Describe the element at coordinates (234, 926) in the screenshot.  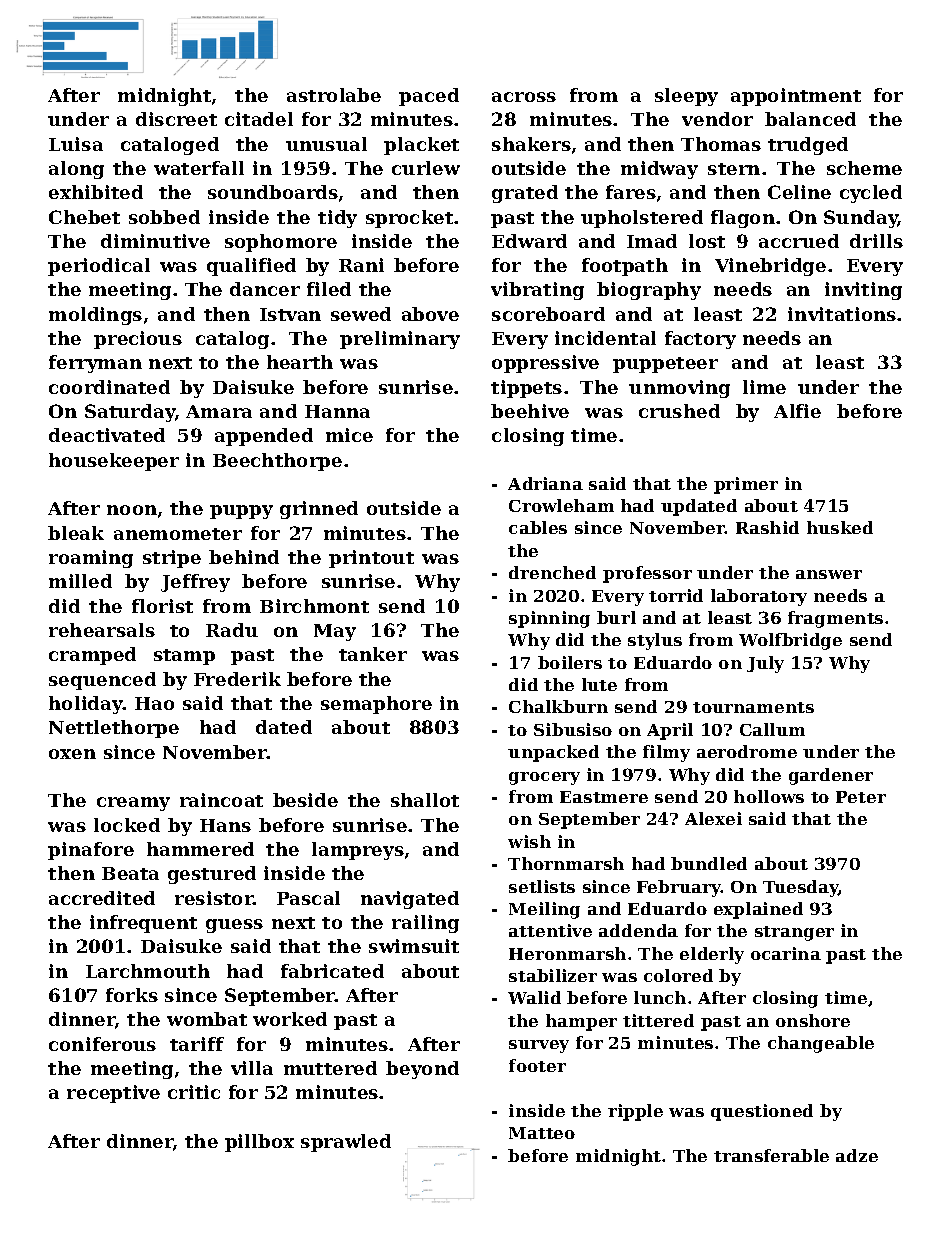
I see `guess` at that location.
